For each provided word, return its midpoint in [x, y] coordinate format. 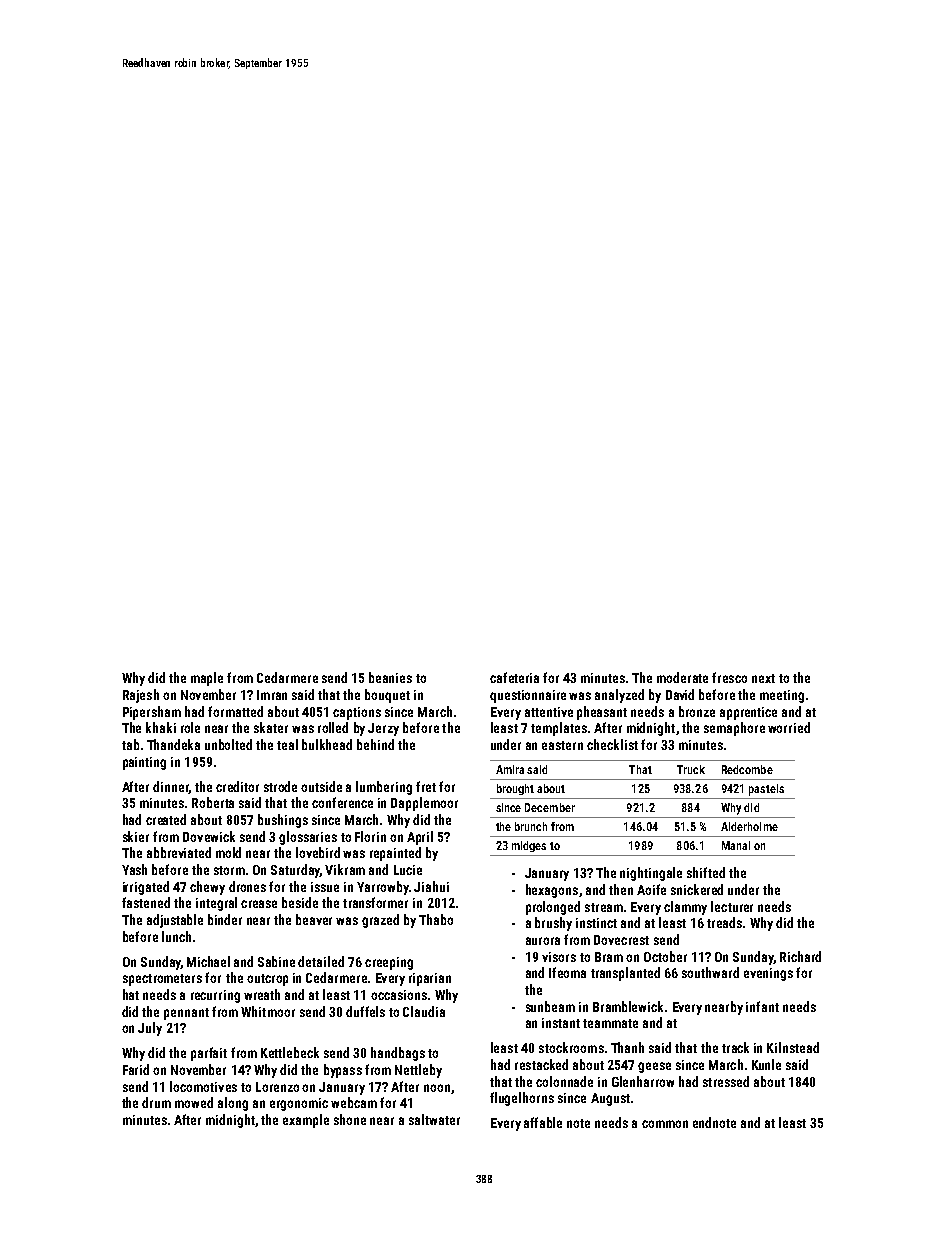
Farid [136, 1069]
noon [437, 1088]
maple [207, 679]
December [550, 807]
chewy [207, 888]
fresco [729, 677]
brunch [531, 826]
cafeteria [514, 677]
